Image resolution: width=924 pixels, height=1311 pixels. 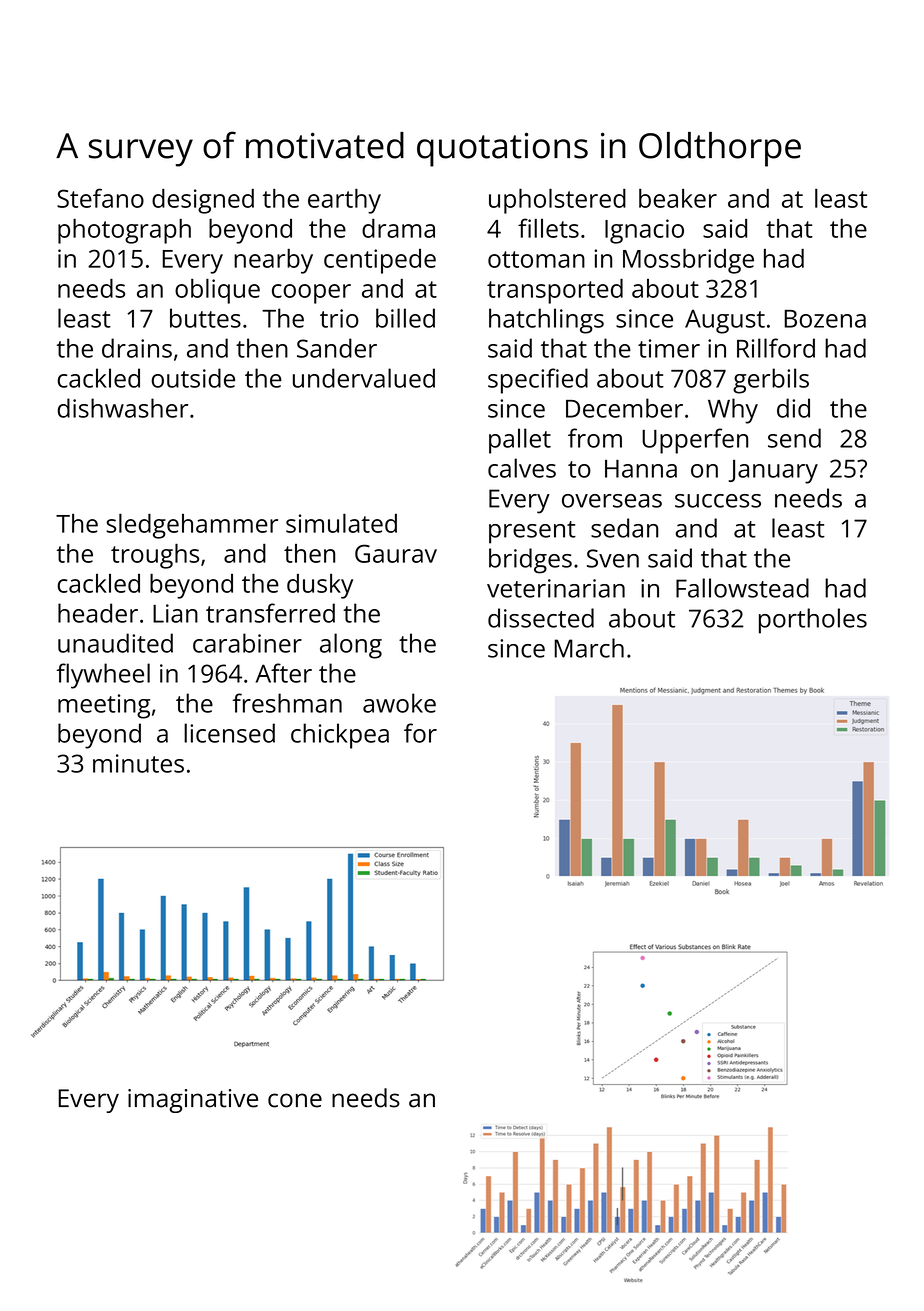 I want to click on Stefano, so click(x=100, y=198).
